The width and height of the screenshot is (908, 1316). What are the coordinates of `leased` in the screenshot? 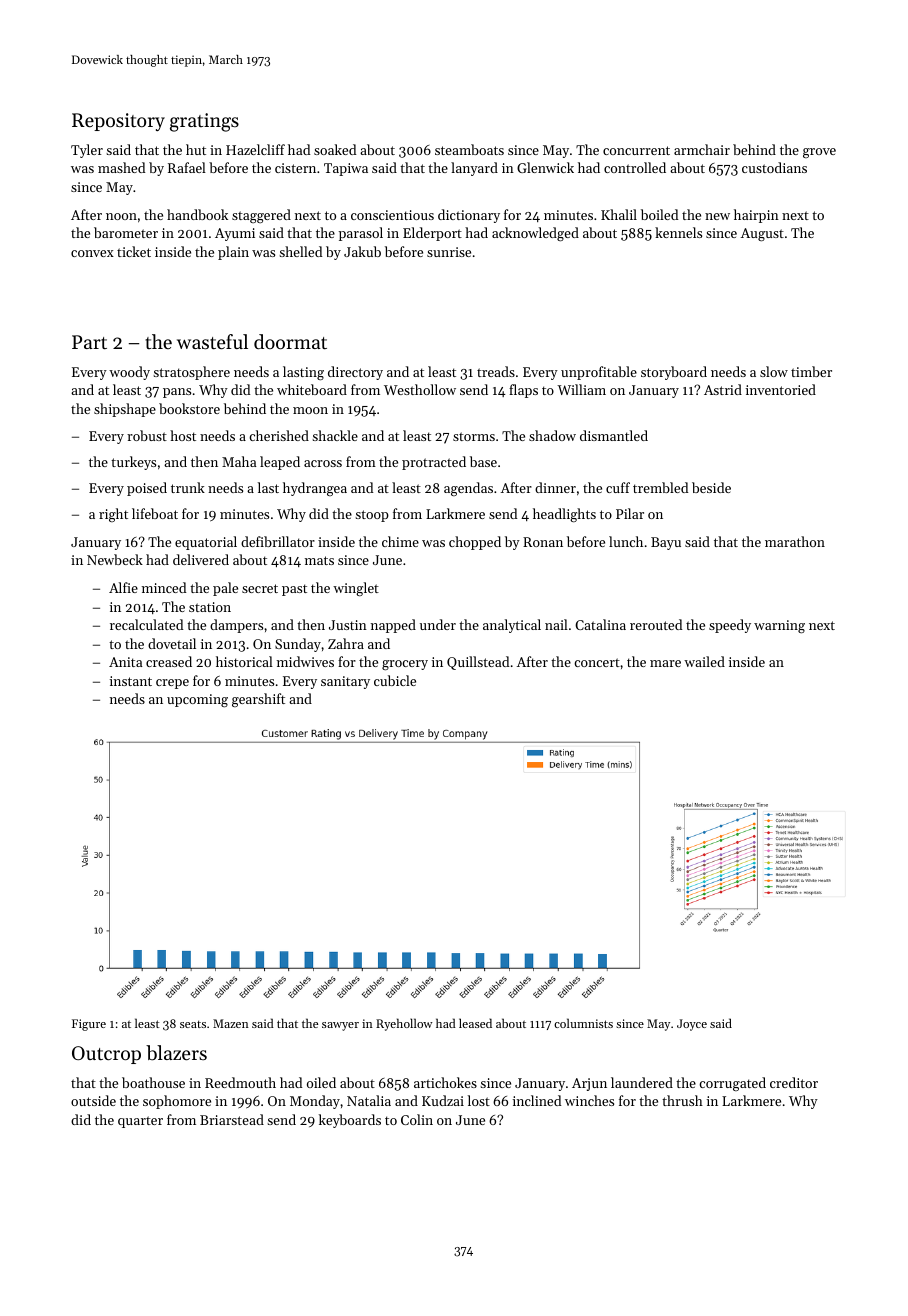 It's located at (475, 1023).
